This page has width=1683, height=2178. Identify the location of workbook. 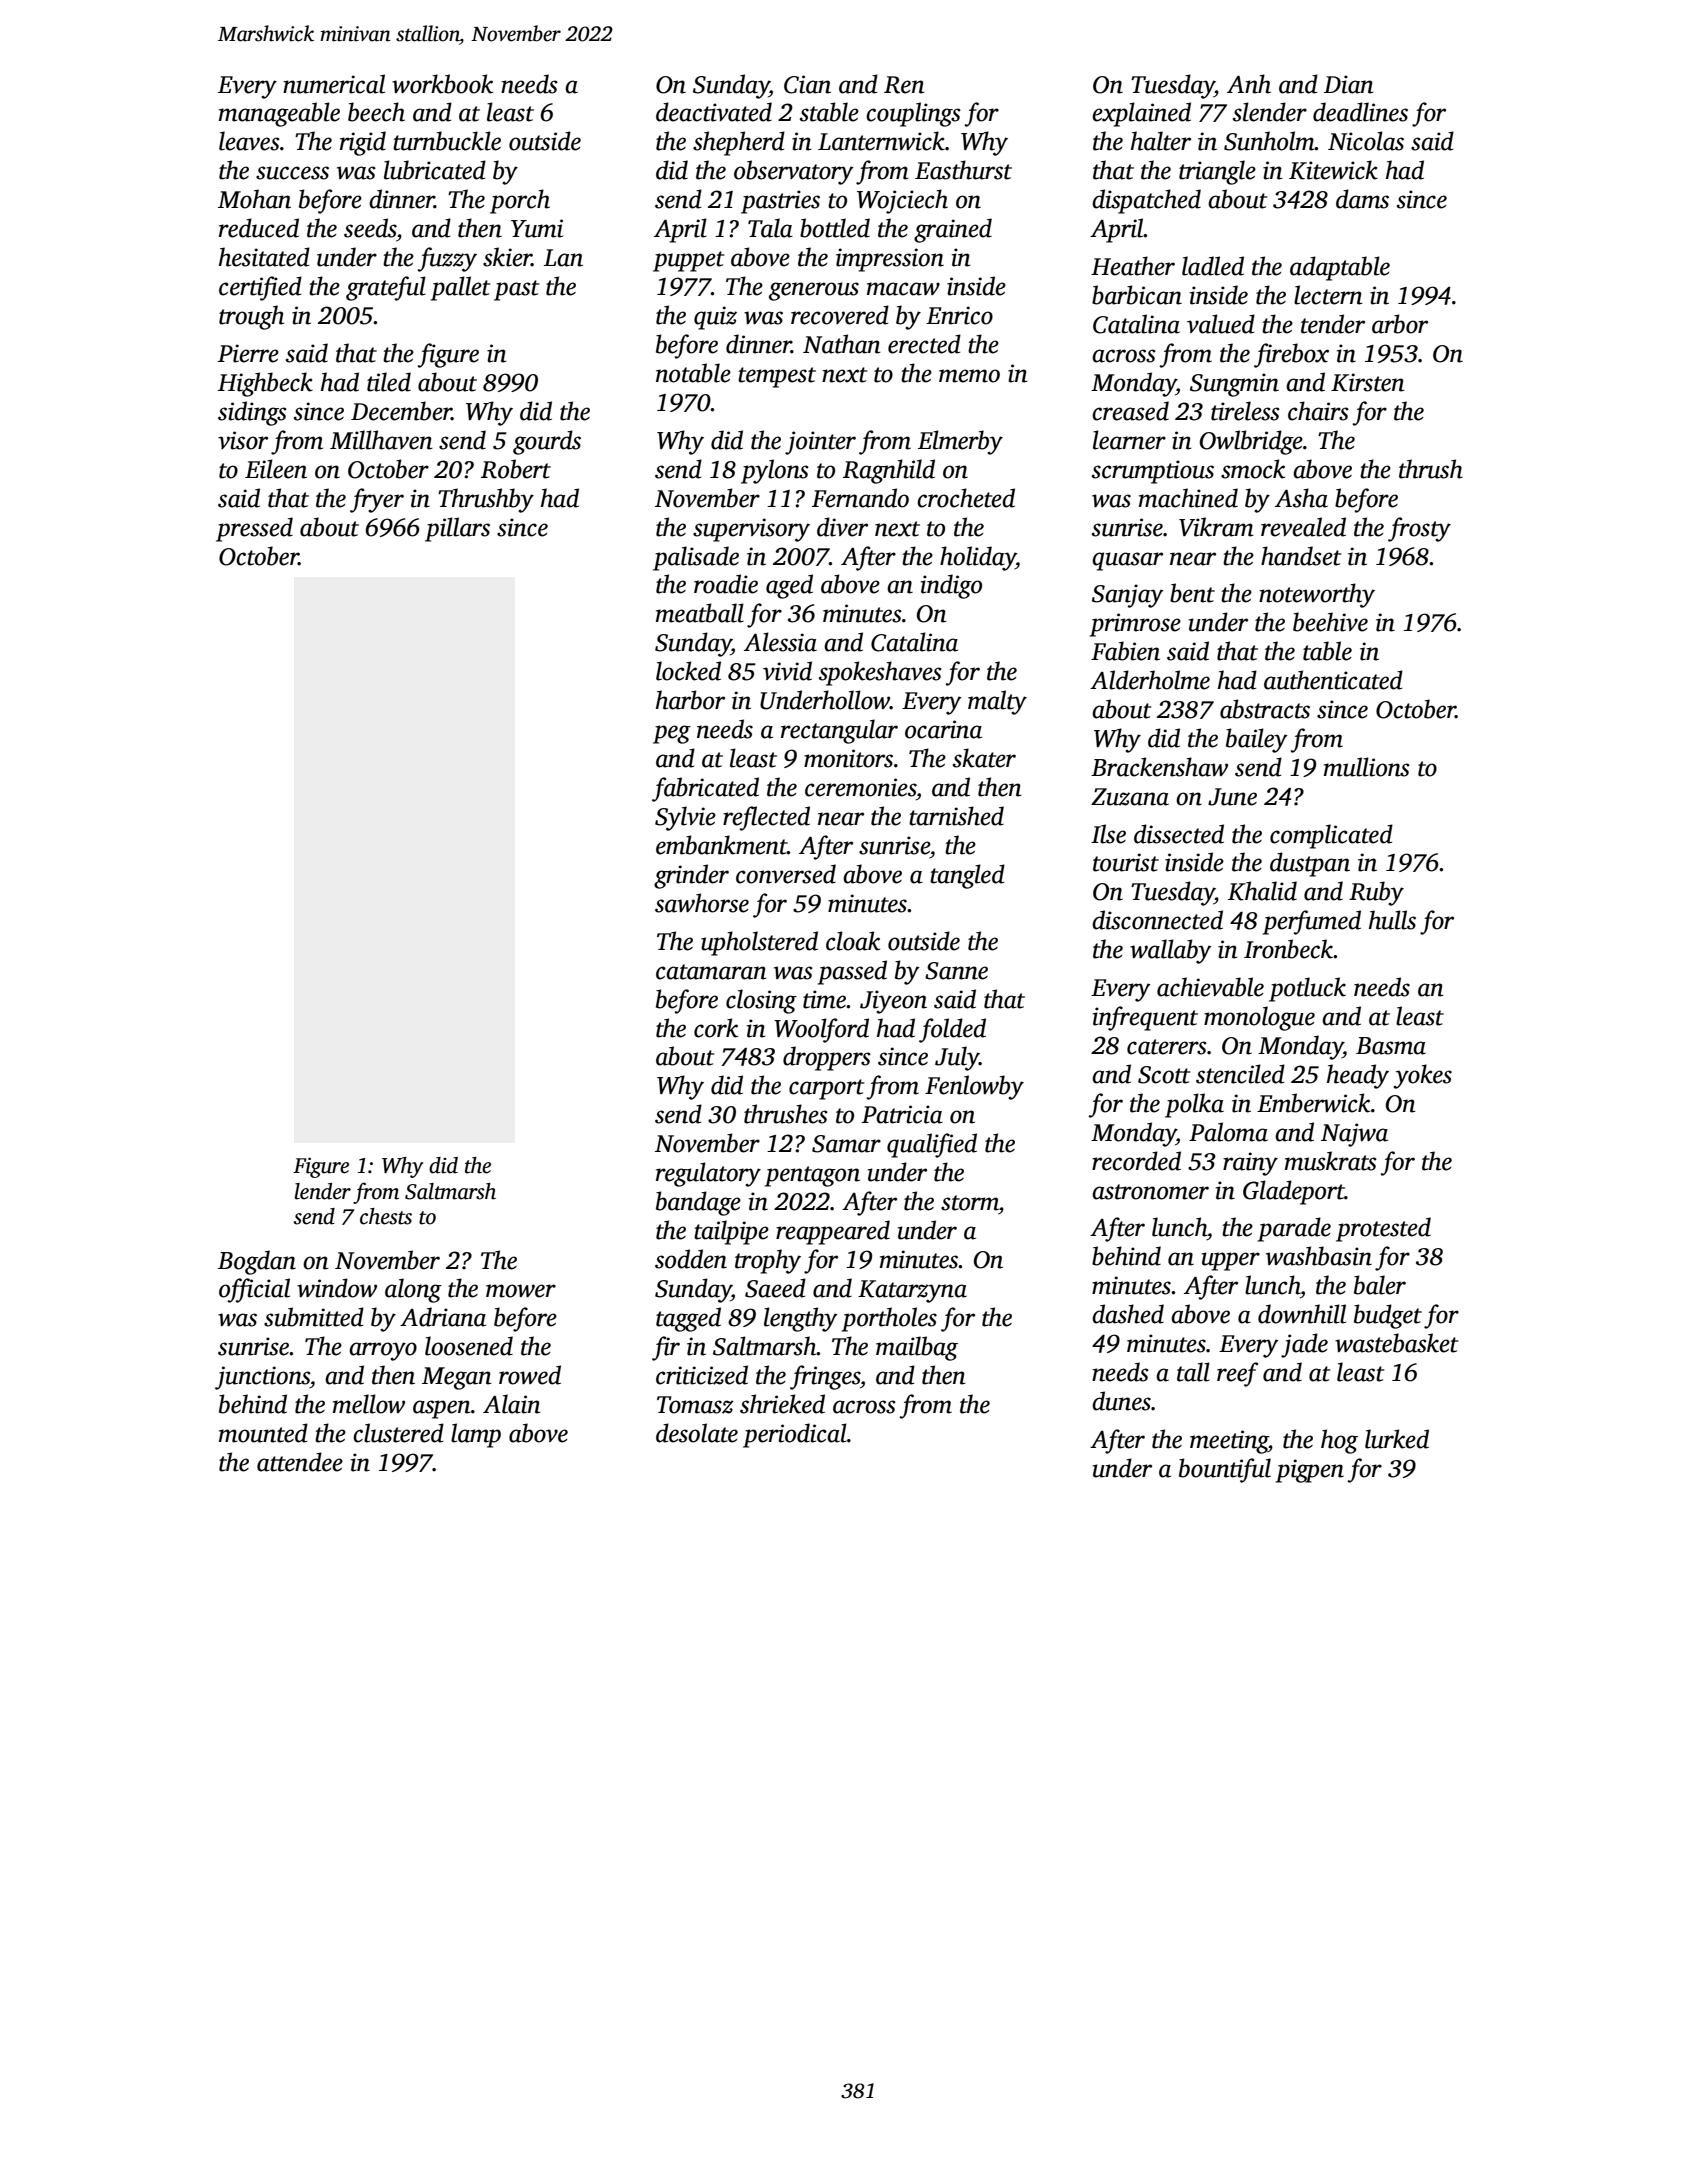
(442, 84).
